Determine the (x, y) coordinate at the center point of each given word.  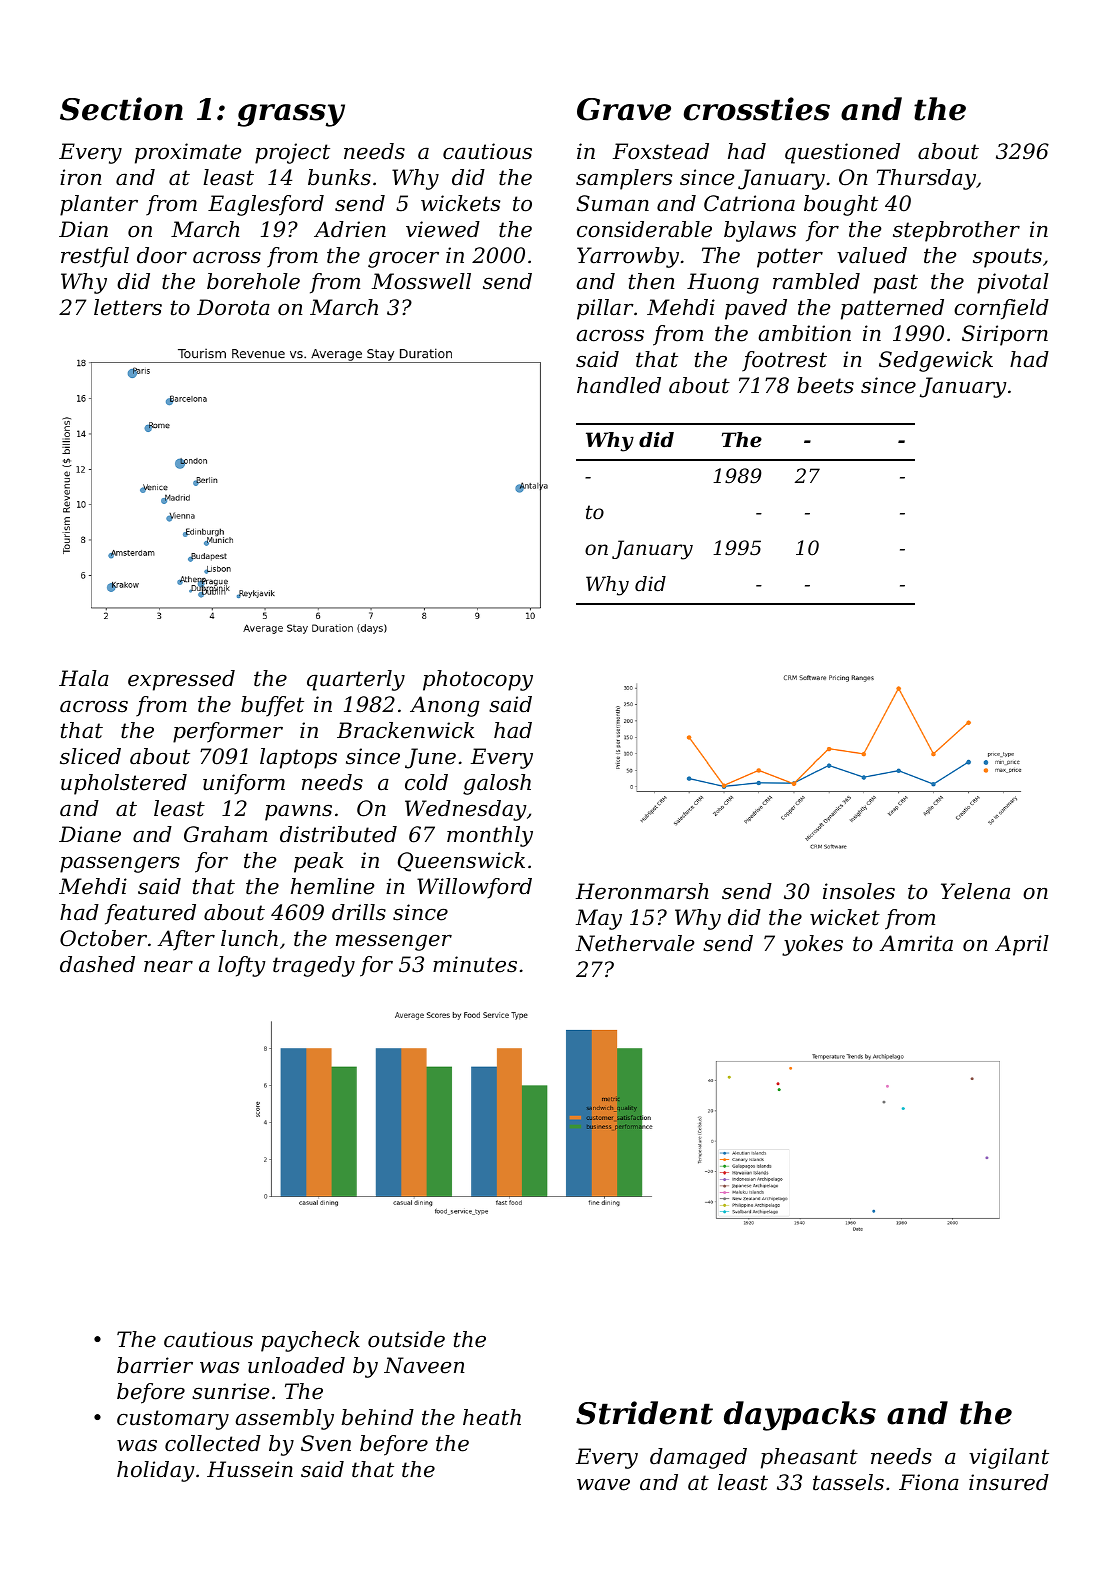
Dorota (233, 307)
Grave (624, 109)
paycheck (310, 1341)
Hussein (250, 1469)
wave (603, 1485)
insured (1009, 1482)
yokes (812, 945)
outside (406, 1339)
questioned (842, 153)
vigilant (1009, 1458)
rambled (816, 281)
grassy (291, 115)
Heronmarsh (642, 891)
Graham (225, 834)
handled (619, 385)
